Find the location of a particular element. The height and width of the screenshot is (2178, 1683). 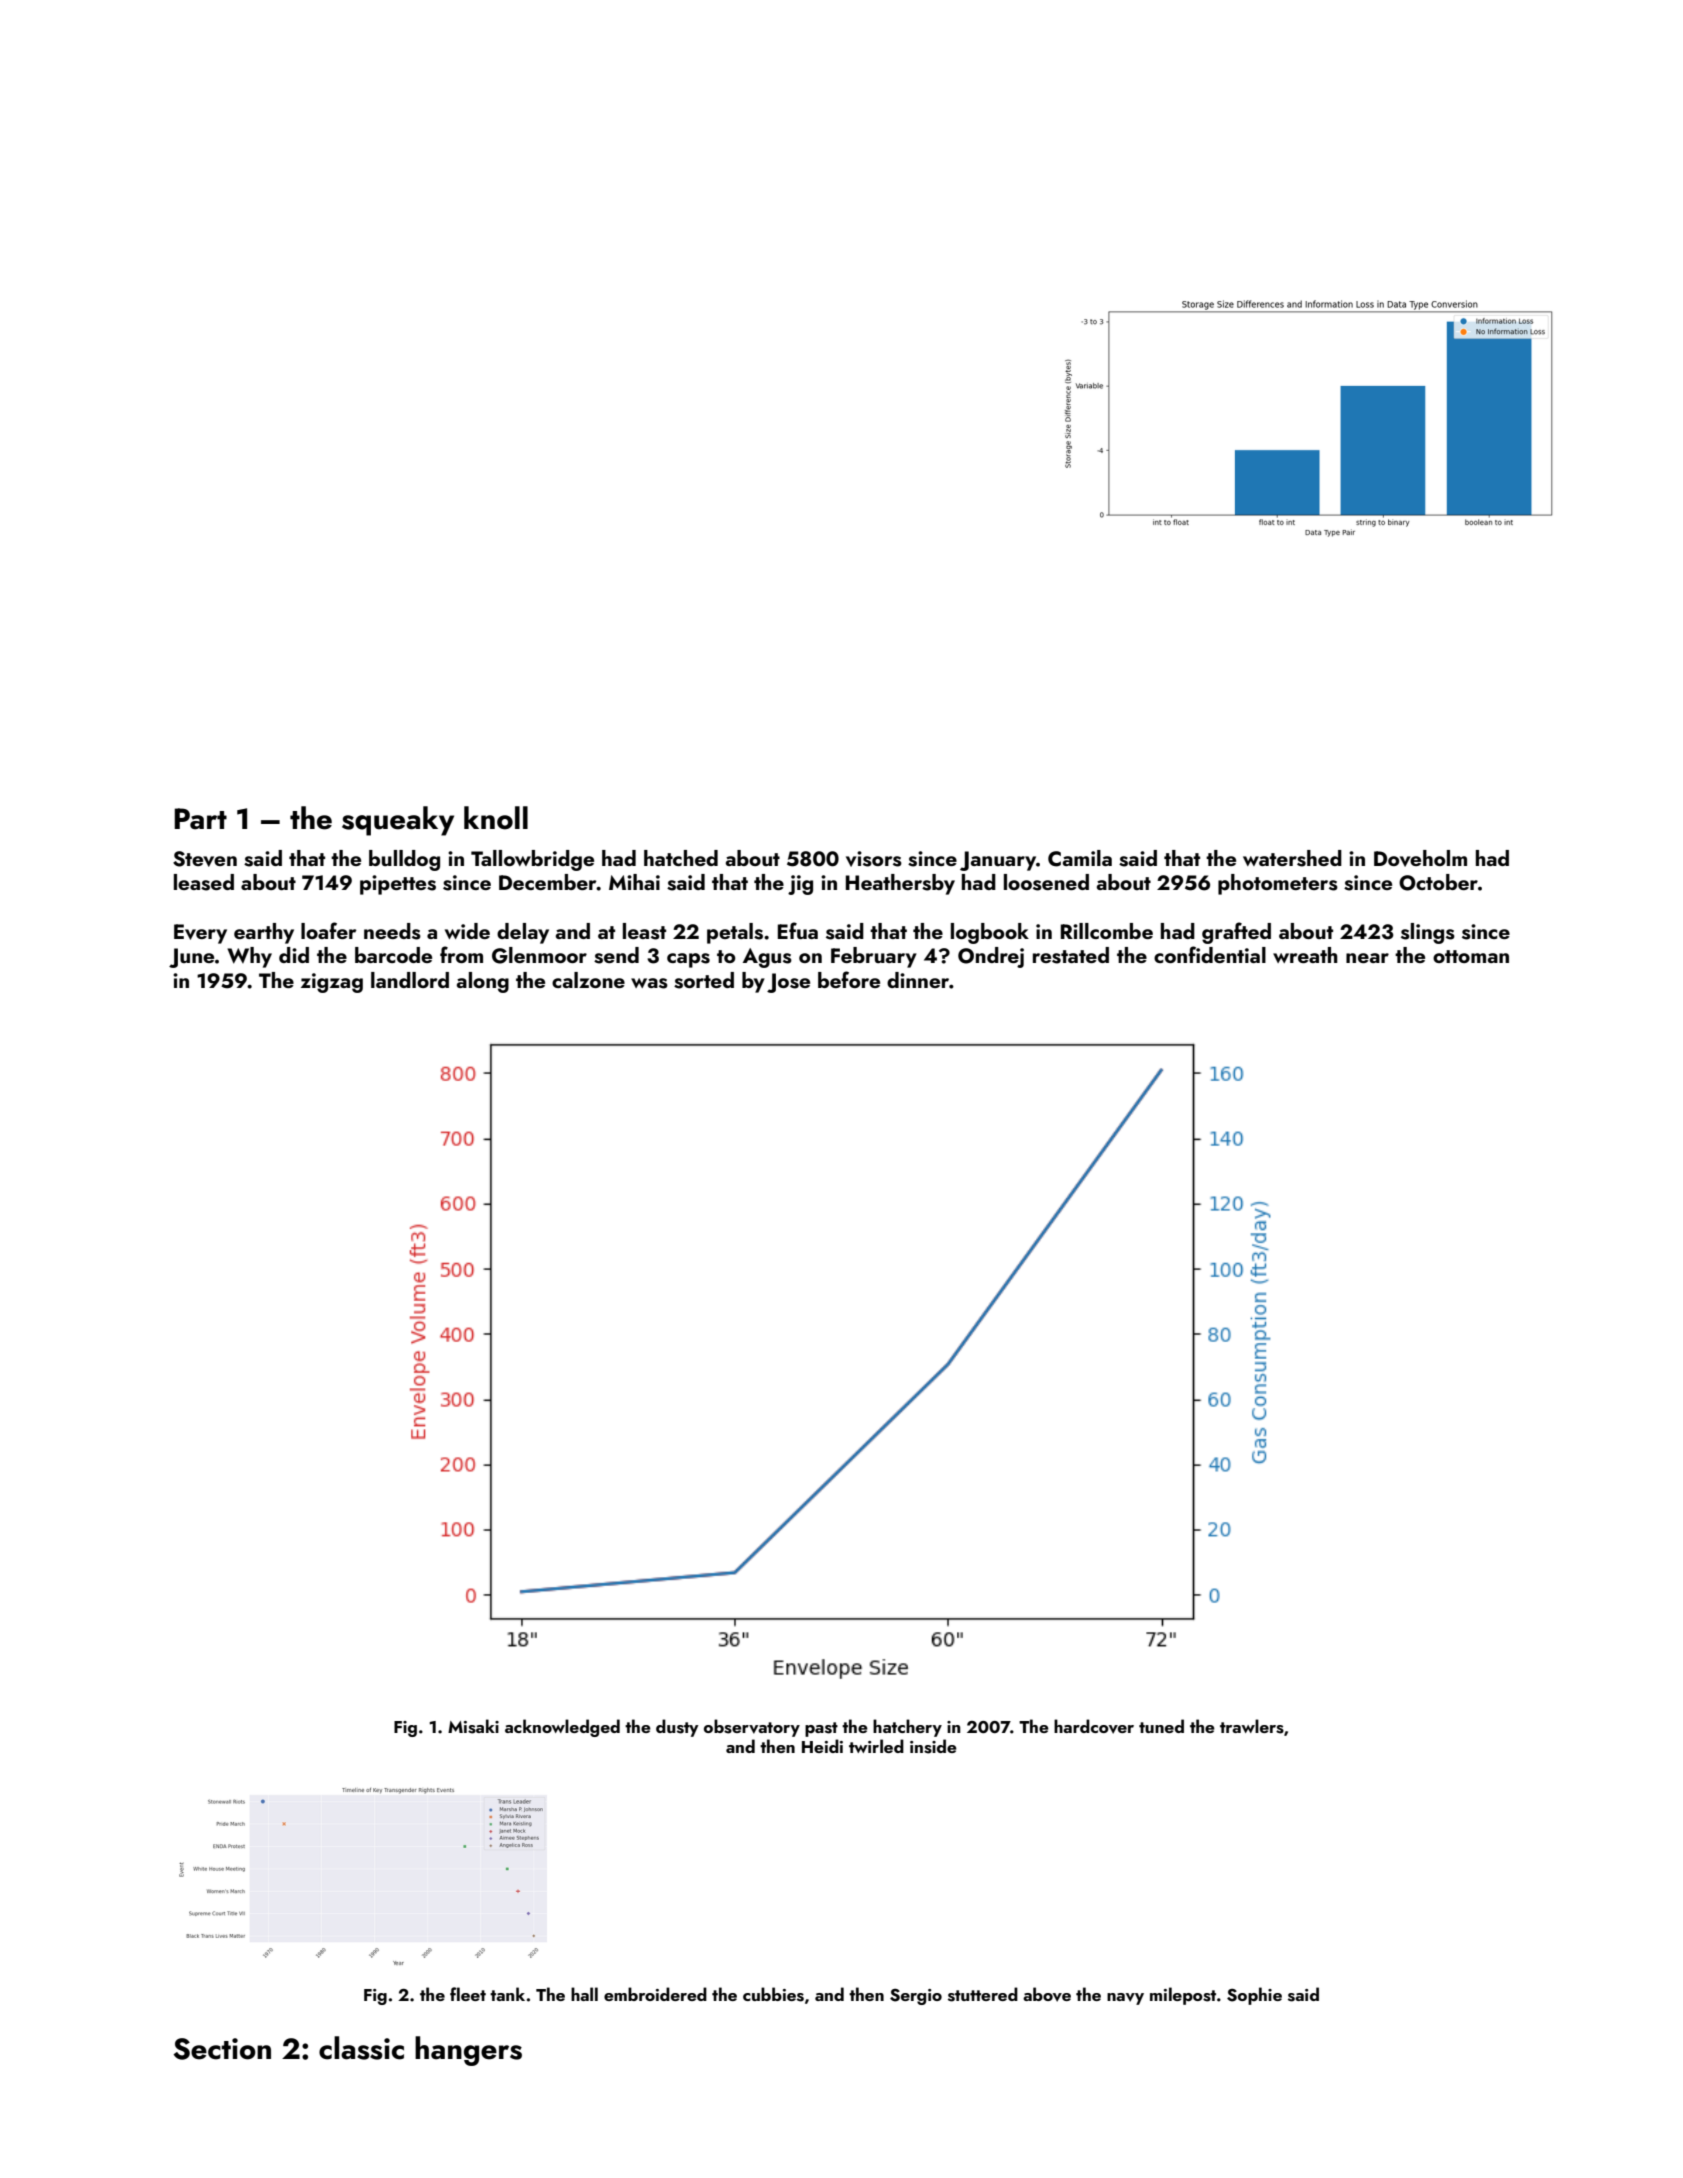

wreath is located at coordinates (1305, 955).
